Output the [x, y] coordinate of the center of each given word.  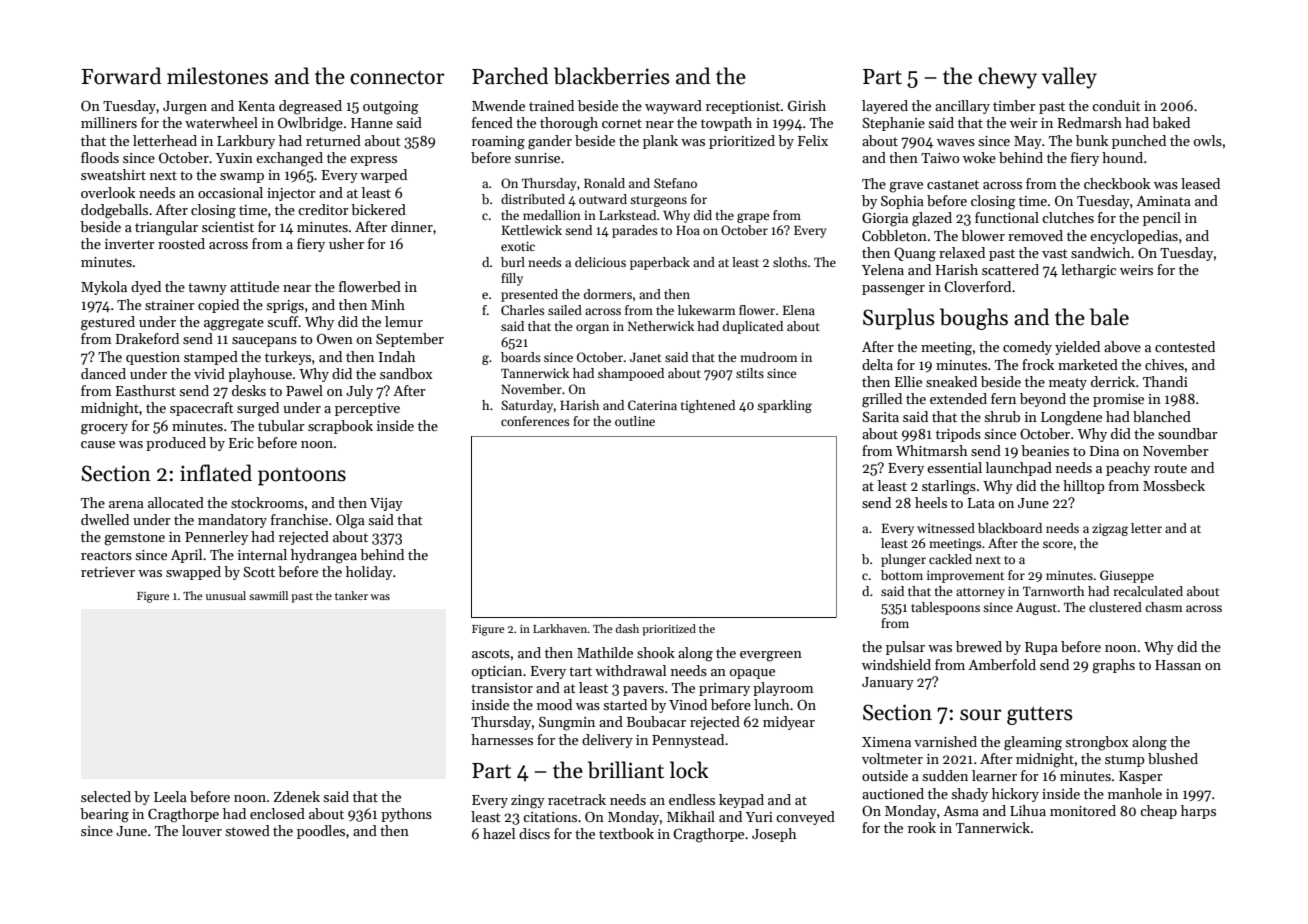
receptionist [743, 107]
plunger [903, 560]
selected [106, 796]
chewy [1007, 78]
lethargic [1088, 271]
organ [592, 329]
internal [262, 554]
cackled [950, 559]
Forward [121, 76]
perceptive [367, 409]
